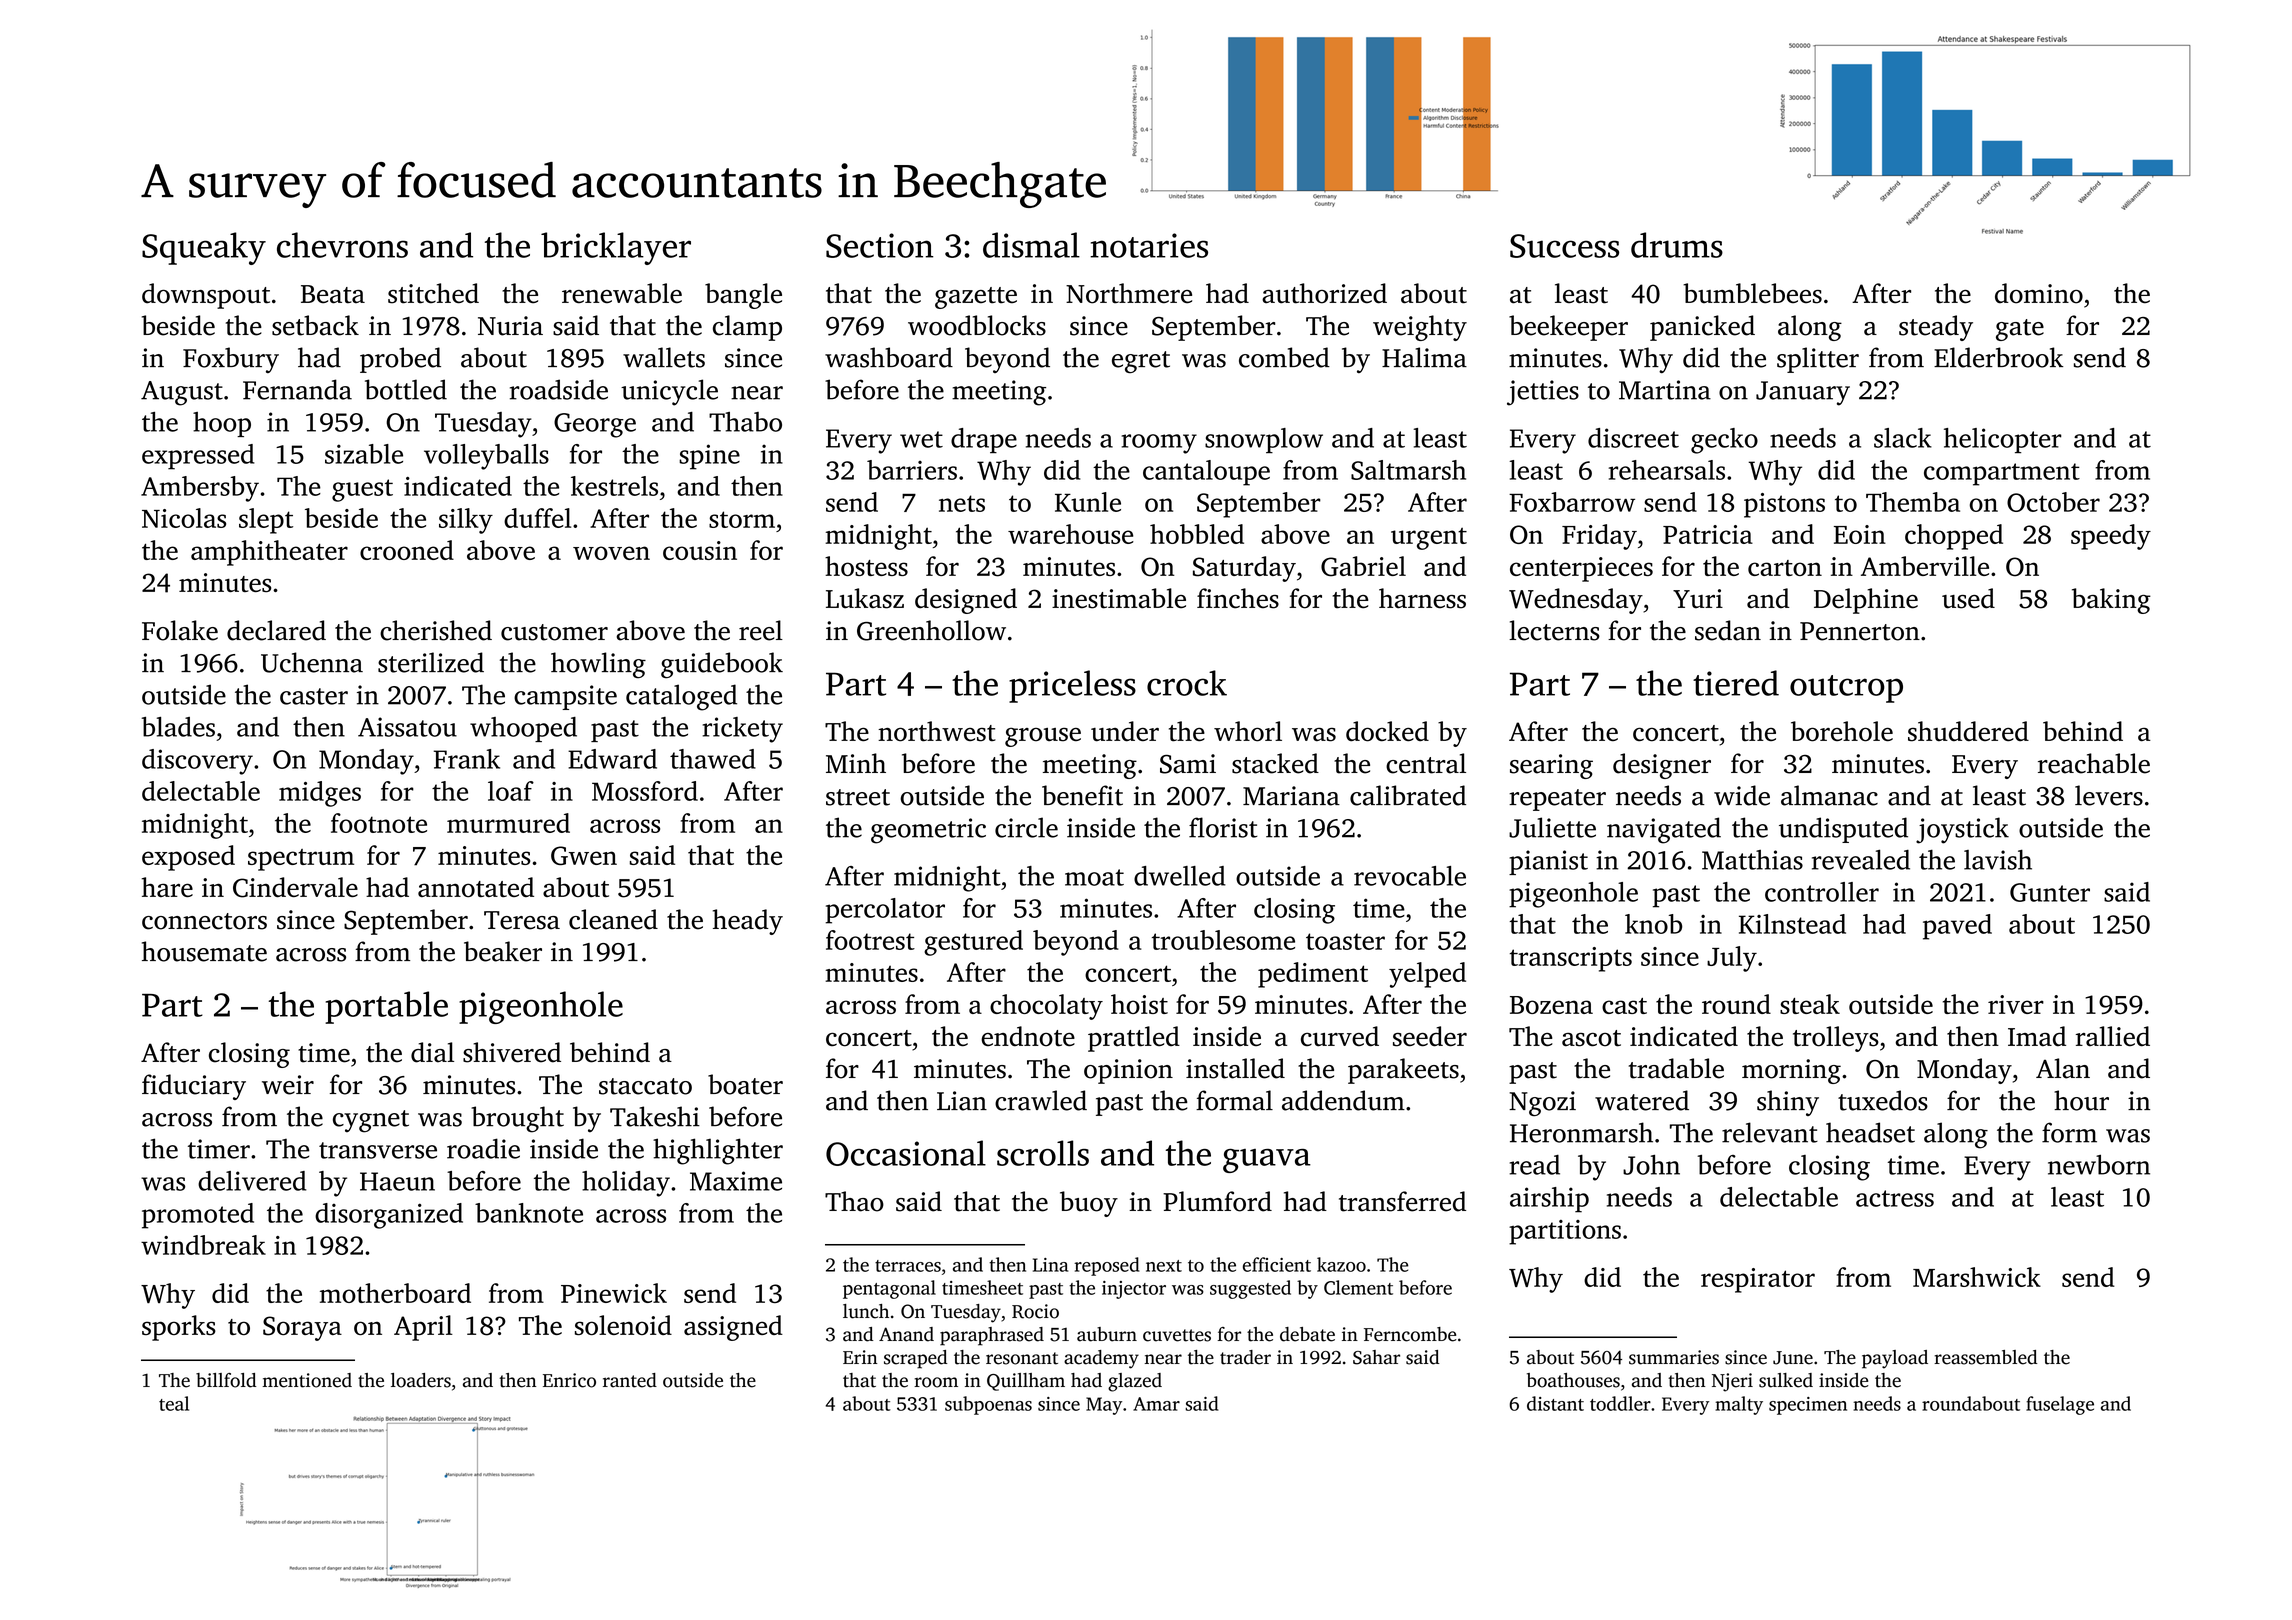 This document has height=1620, width=2292. I want to click on Squeaky, so click(204, 248).
